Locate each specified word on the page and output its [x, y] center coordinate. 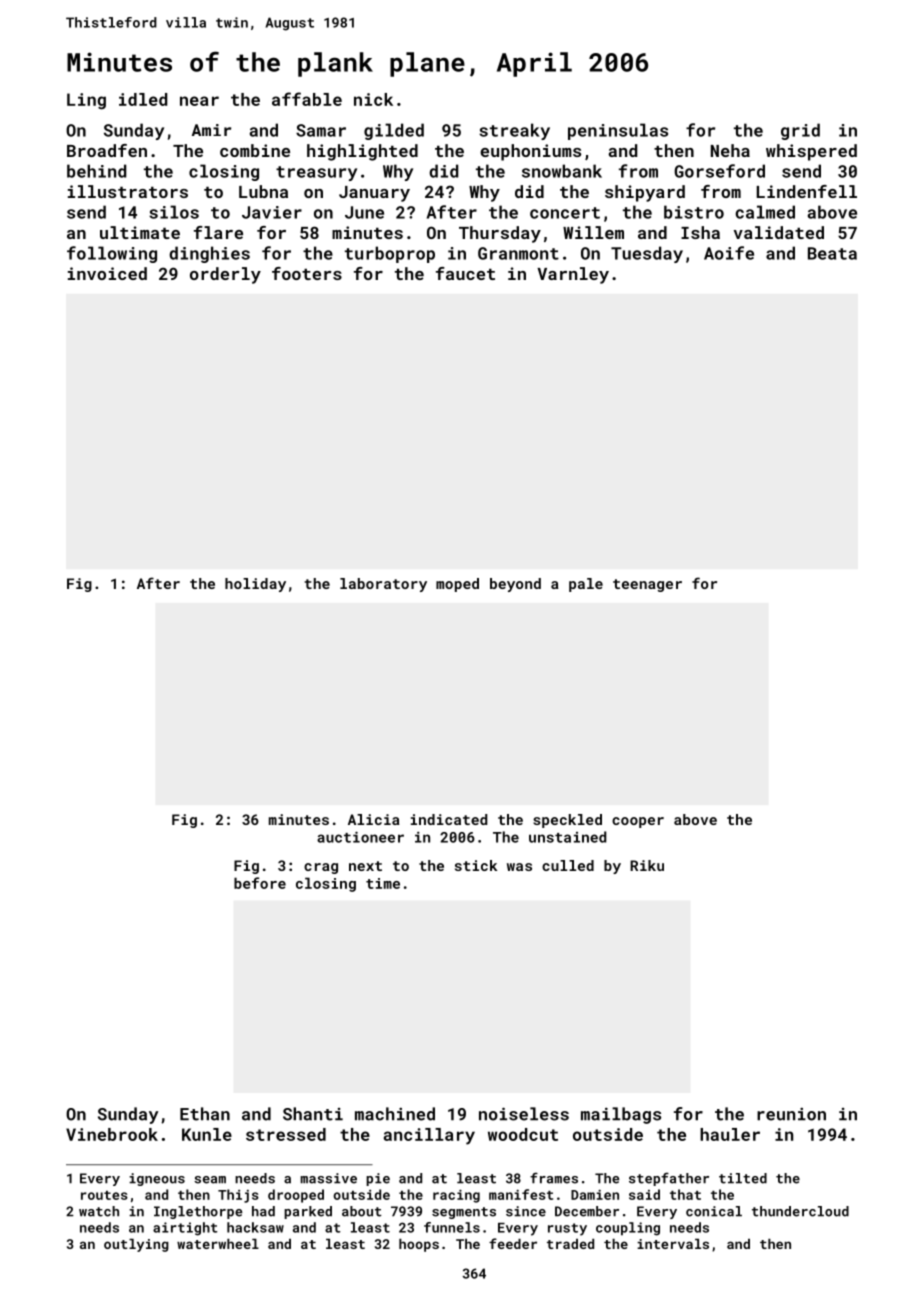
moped [457, 585]
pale [586, 585]
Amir [211, 130]
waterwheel [218, 1244]
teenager [647, 585]
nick [373, 99]
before [260, 883]
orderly [225, 275]
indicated [449, 819]
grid [800, 131]
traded [570, 1244]
